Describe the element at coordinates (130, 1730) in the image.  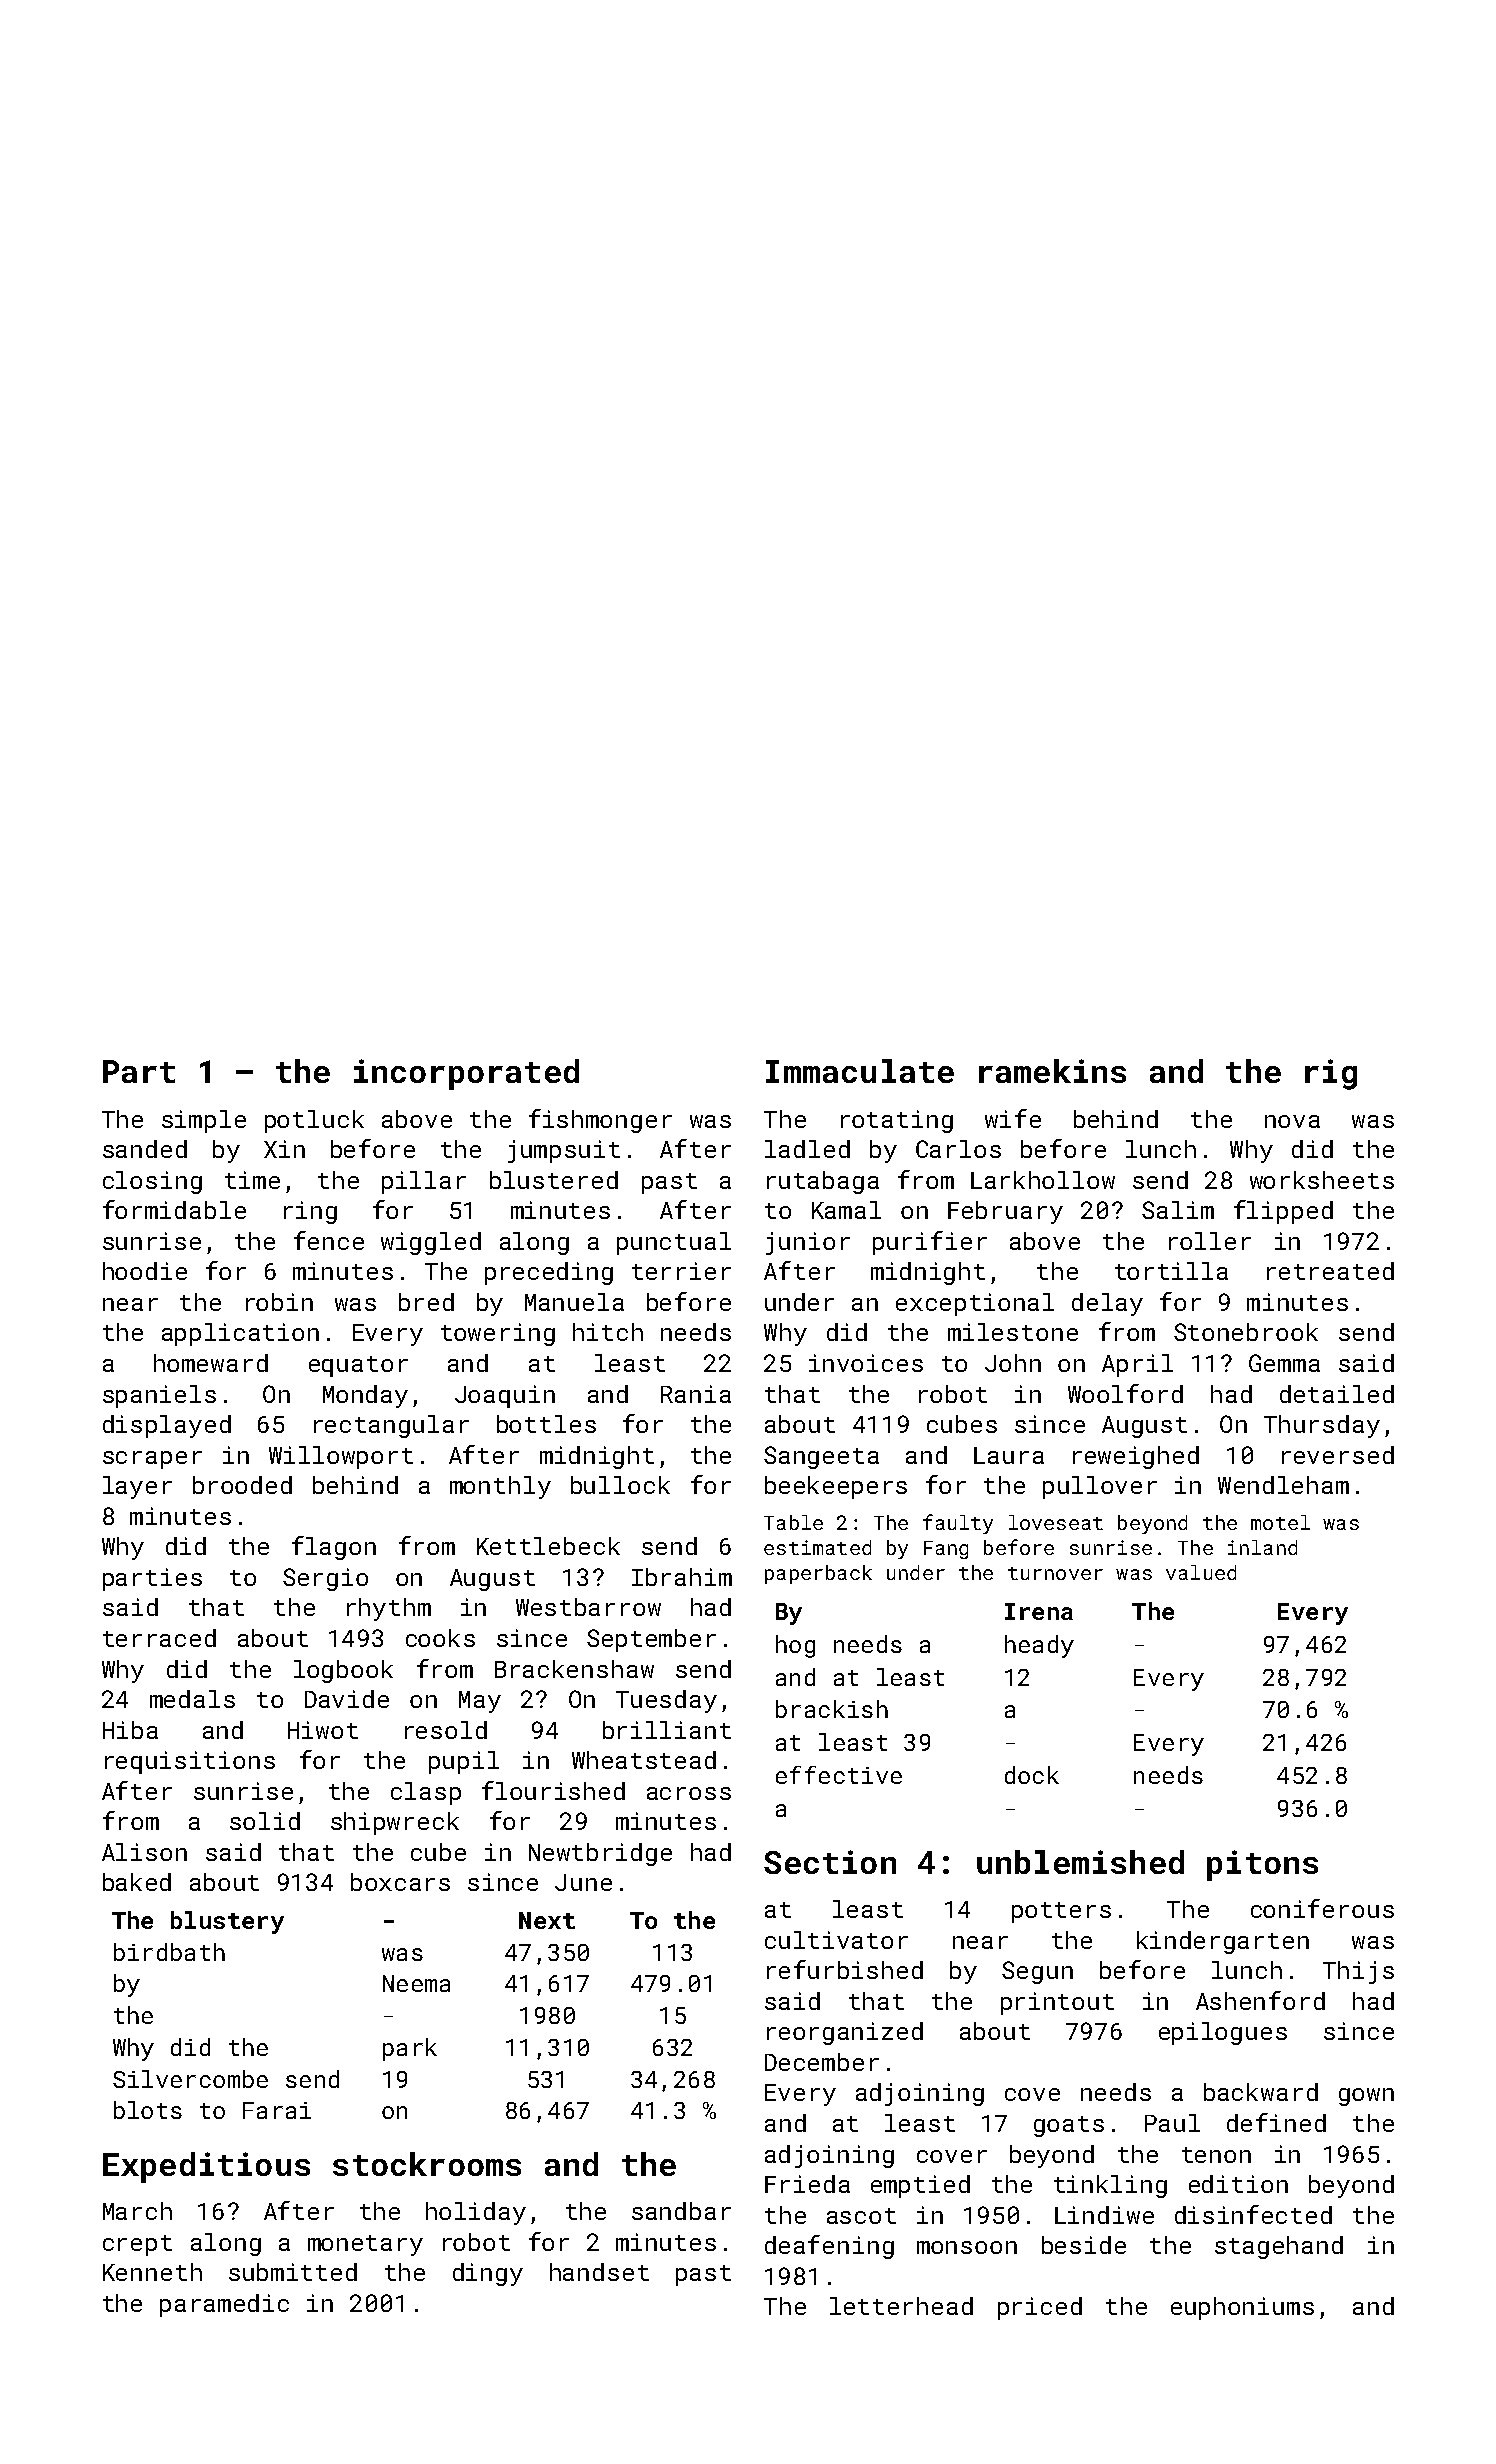
I see `Hiba` at that location.
